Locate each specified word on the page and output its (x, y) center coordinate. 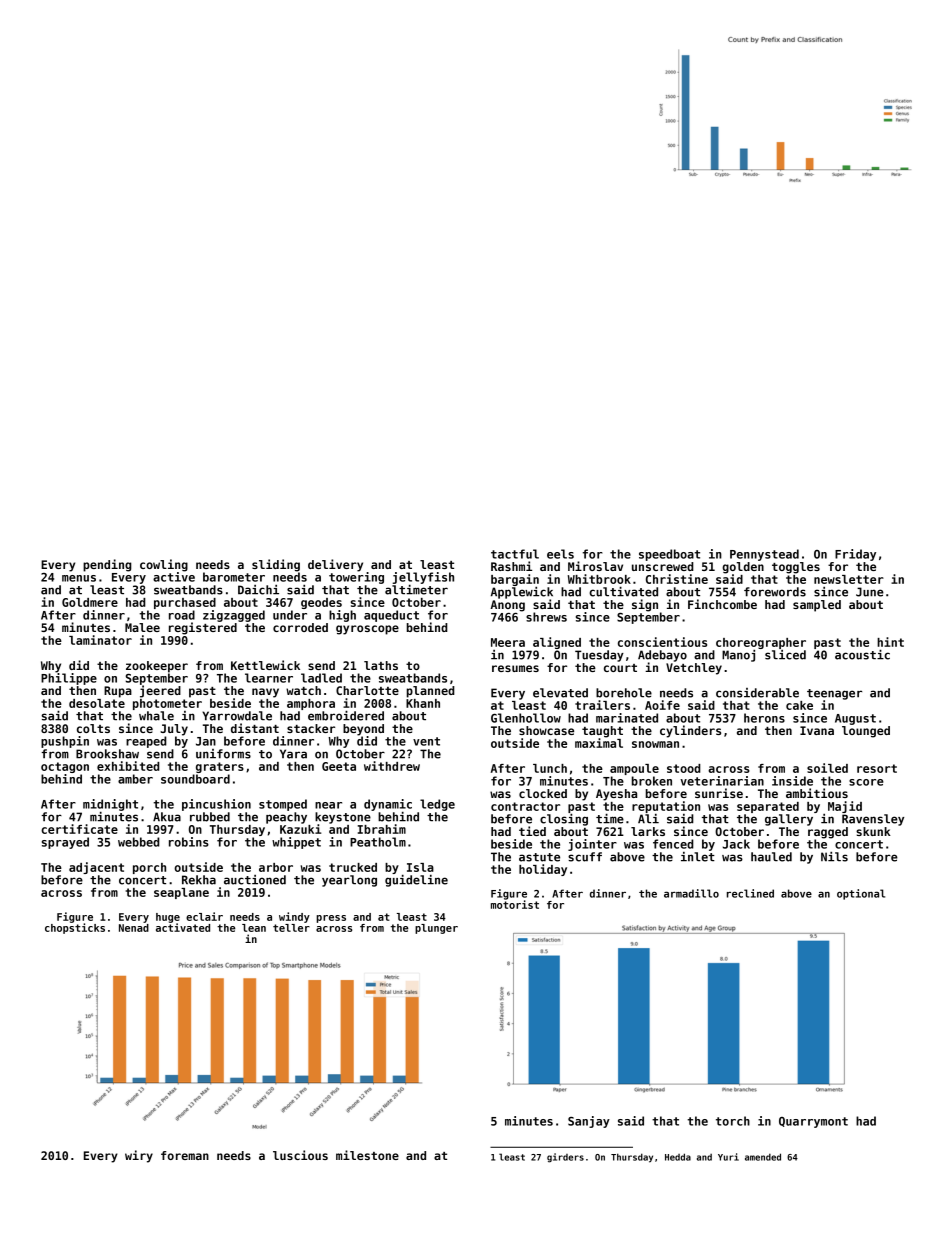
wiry (139, 1156)
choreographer (761, 643)
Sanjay (589, 1122)
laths (381, 665)
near (328, 805)
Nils (834, 857)
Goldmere (90, 602)
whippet (296, 843)
